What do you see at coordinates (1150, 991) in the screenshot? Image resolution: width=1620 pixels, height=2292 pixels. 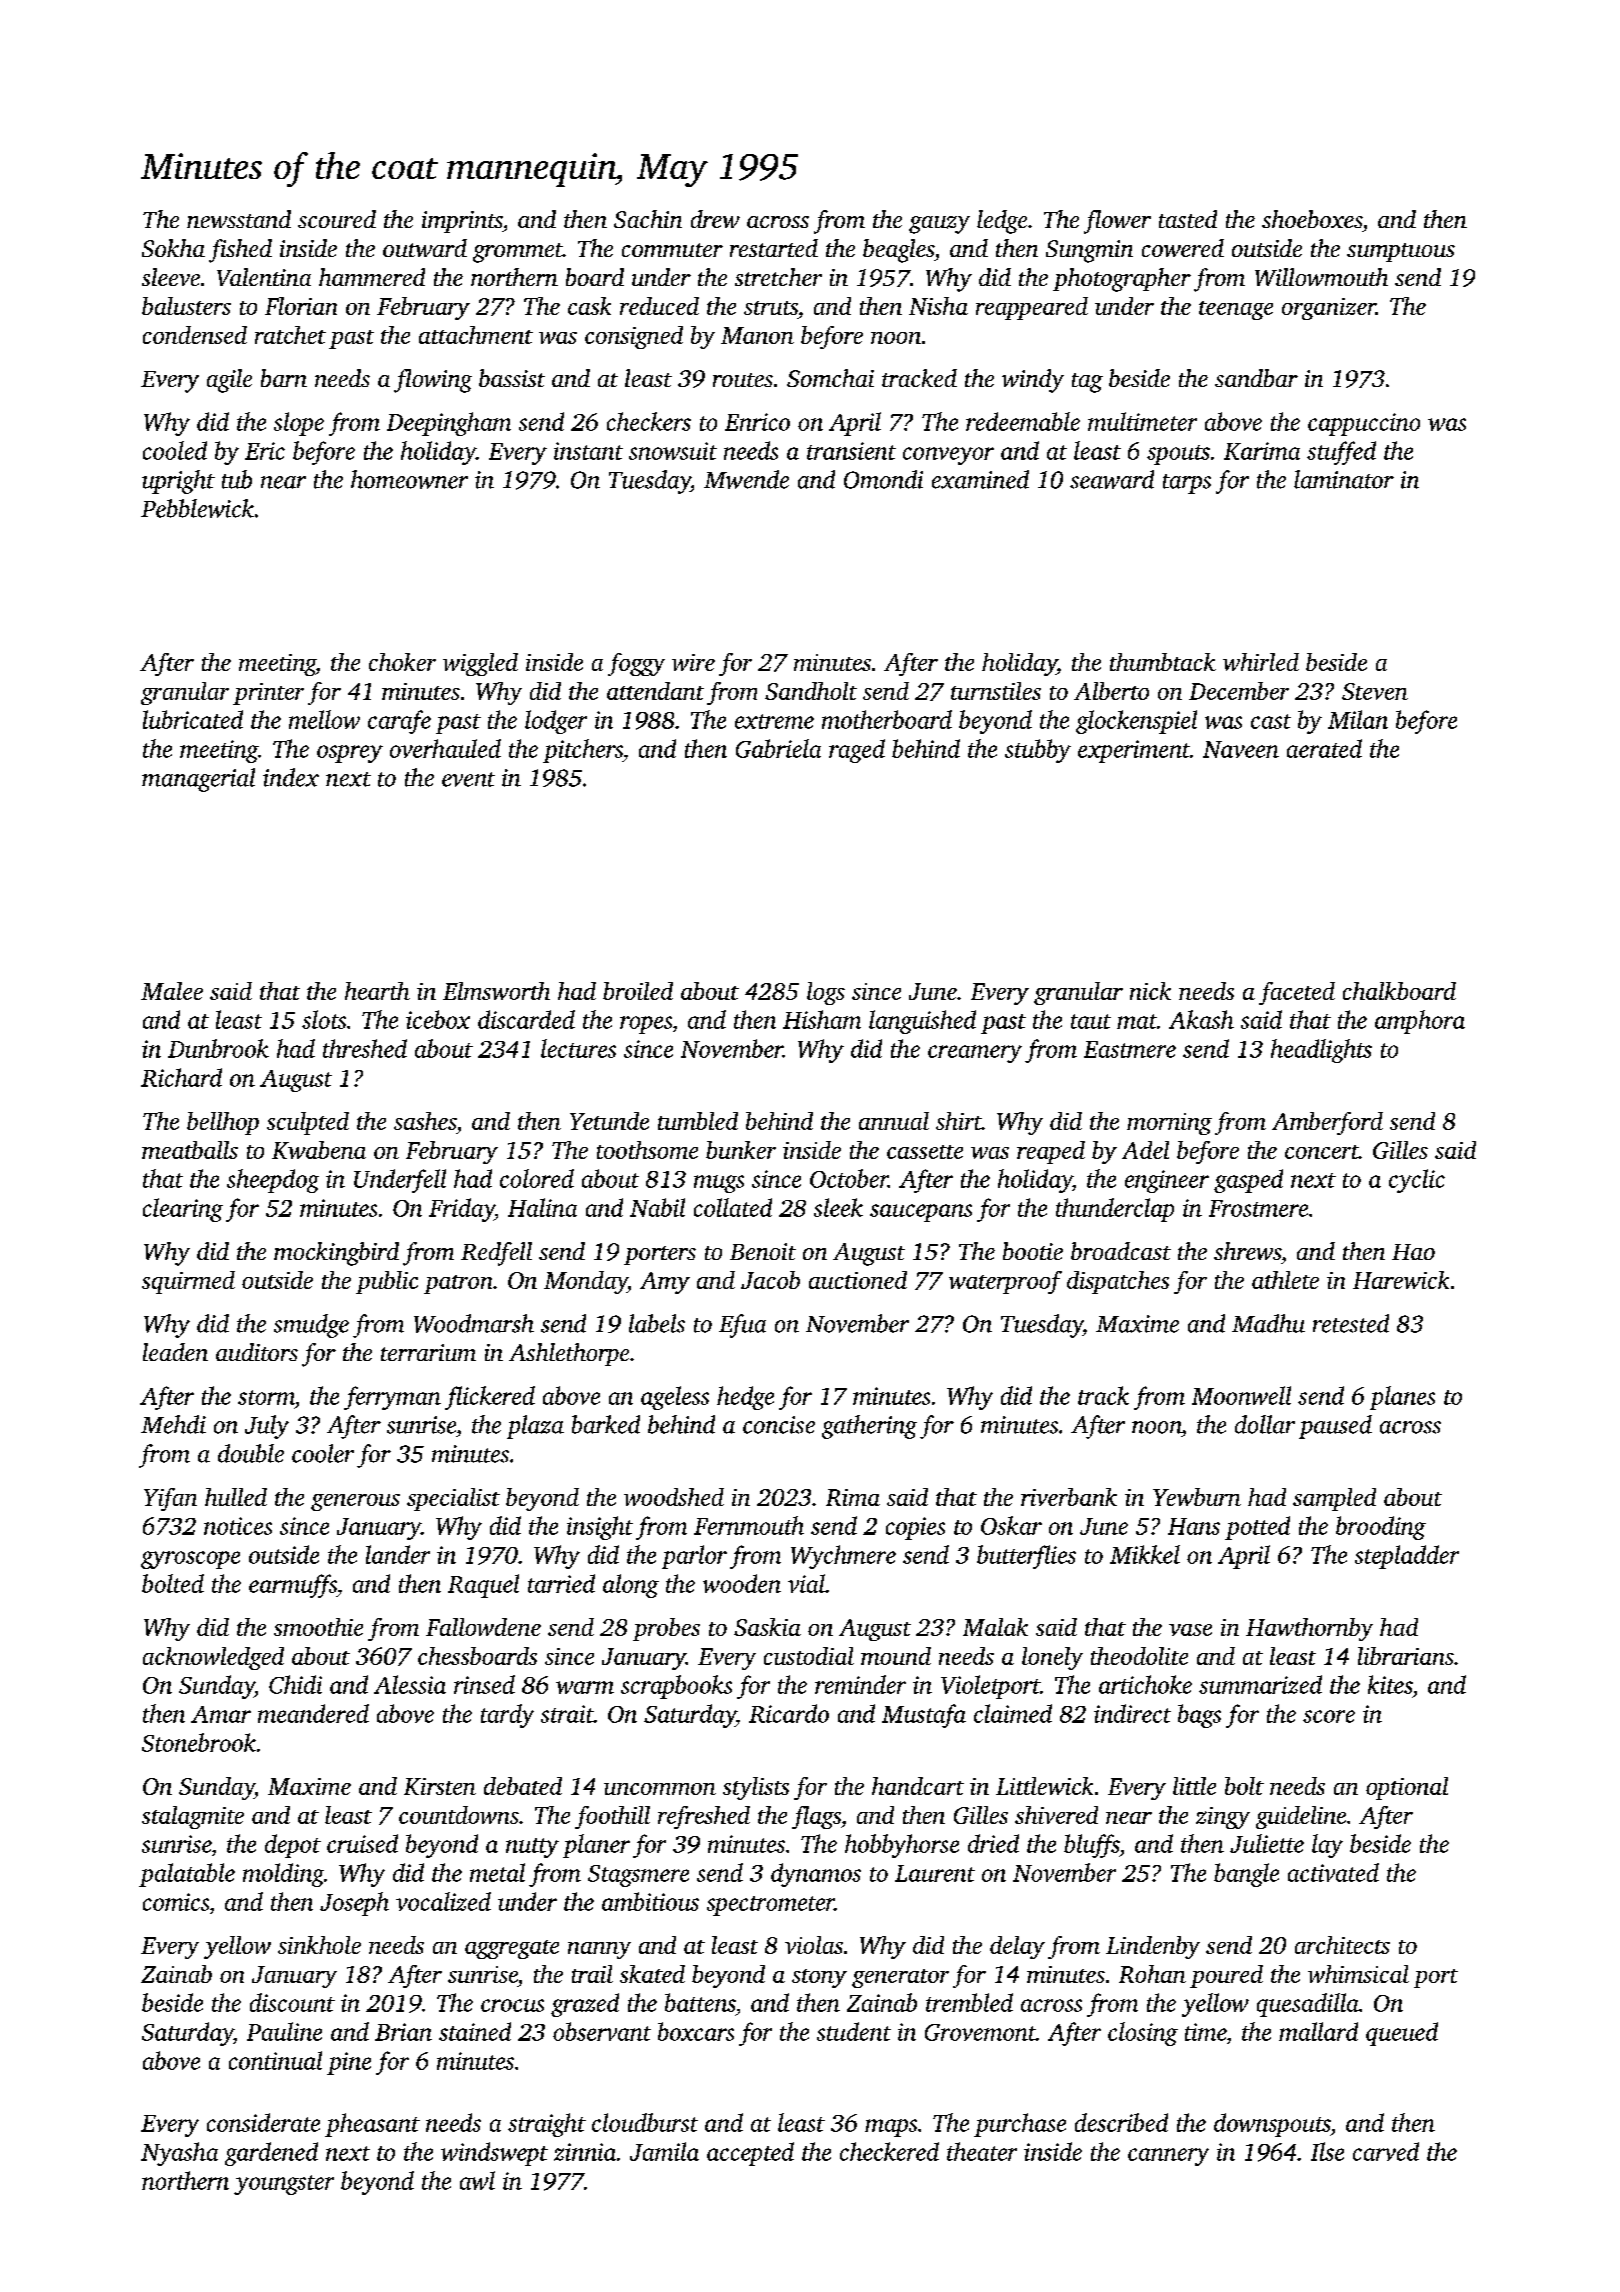 I see `nick` at bounding box center [1150, 991].
